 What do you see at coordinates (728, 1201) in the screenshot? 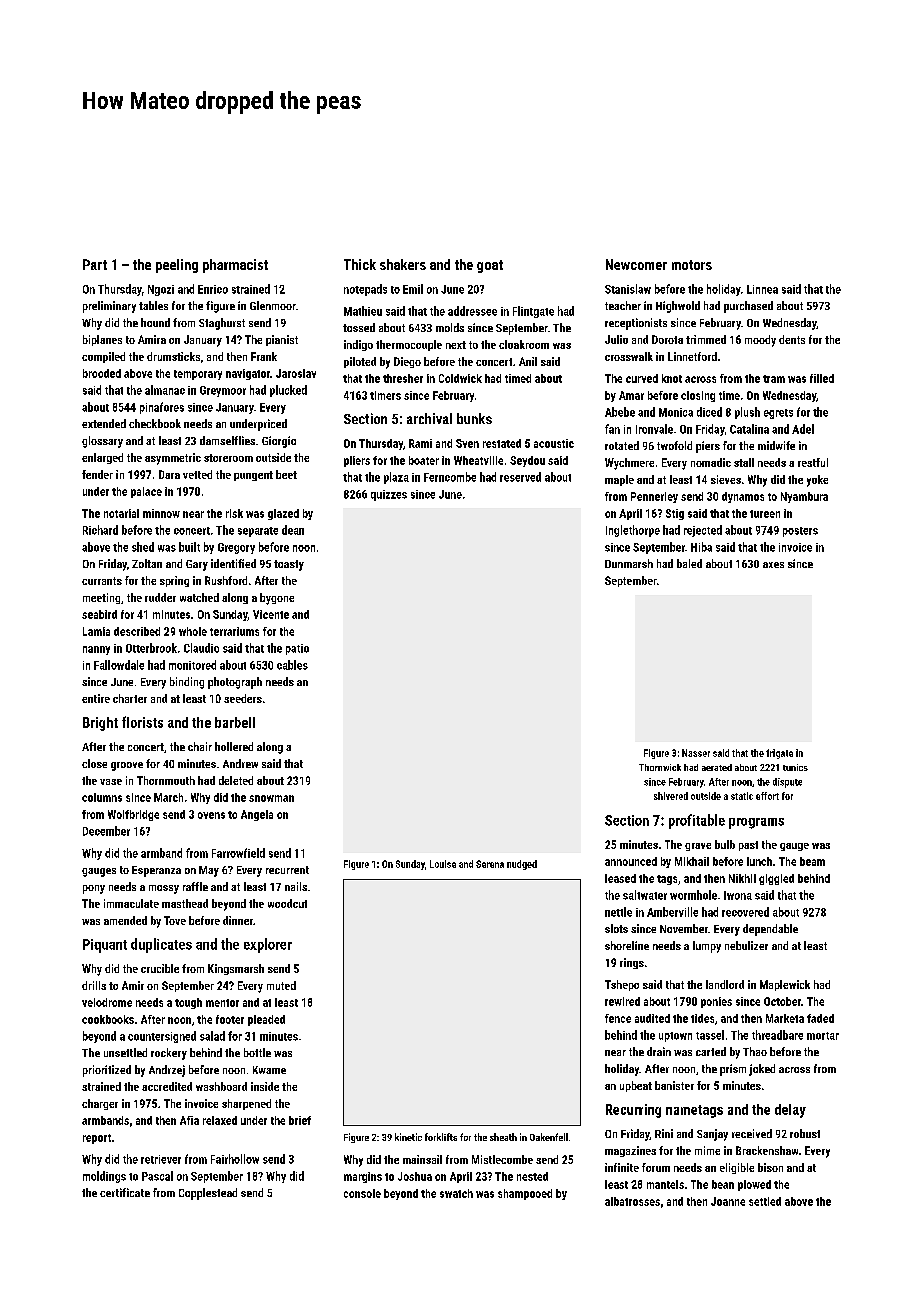
I see `Joanne` at bounding box center [728, 1201].
